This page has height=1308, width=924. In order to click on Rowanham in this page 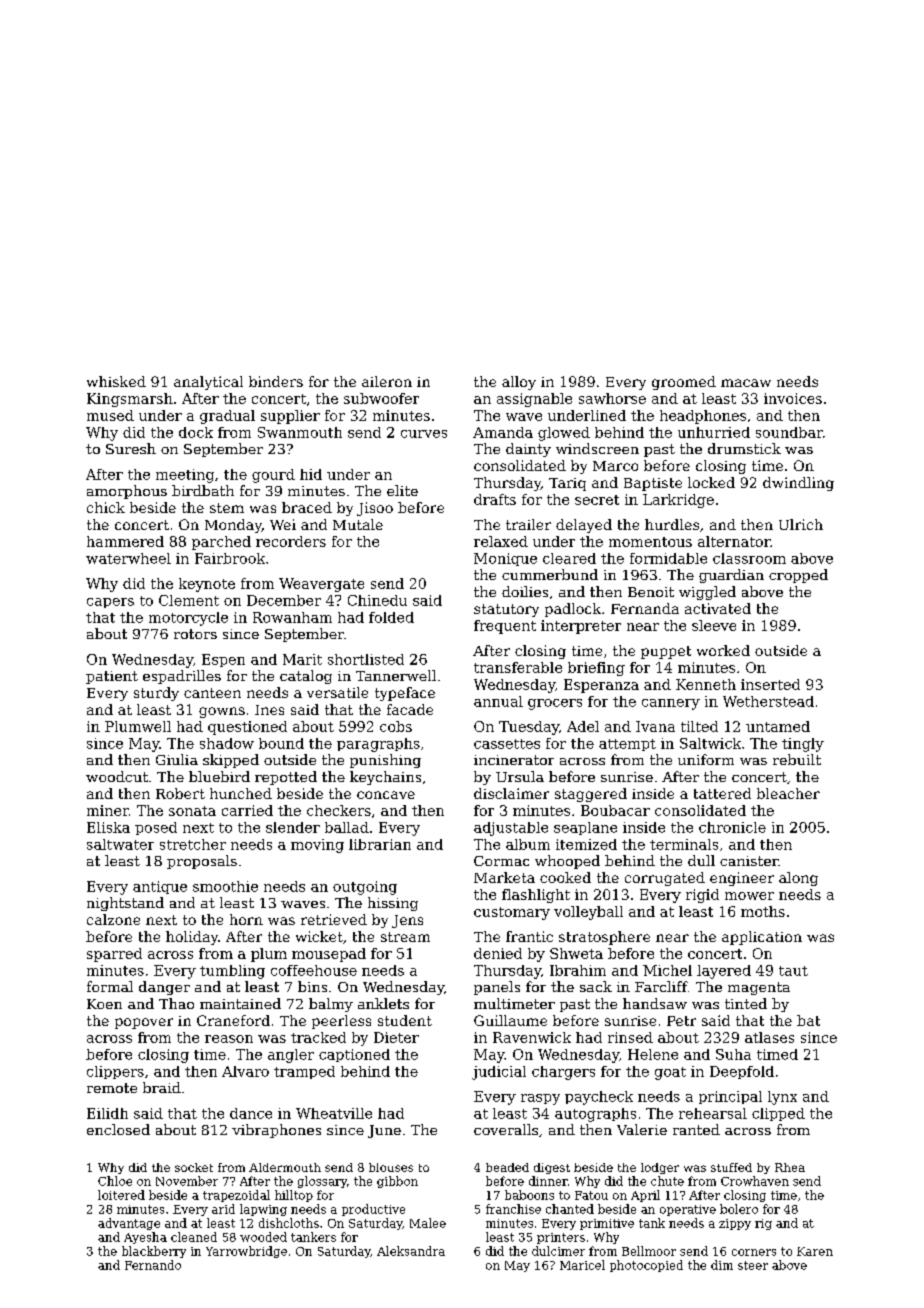, I will do `click(292, 617)`.
